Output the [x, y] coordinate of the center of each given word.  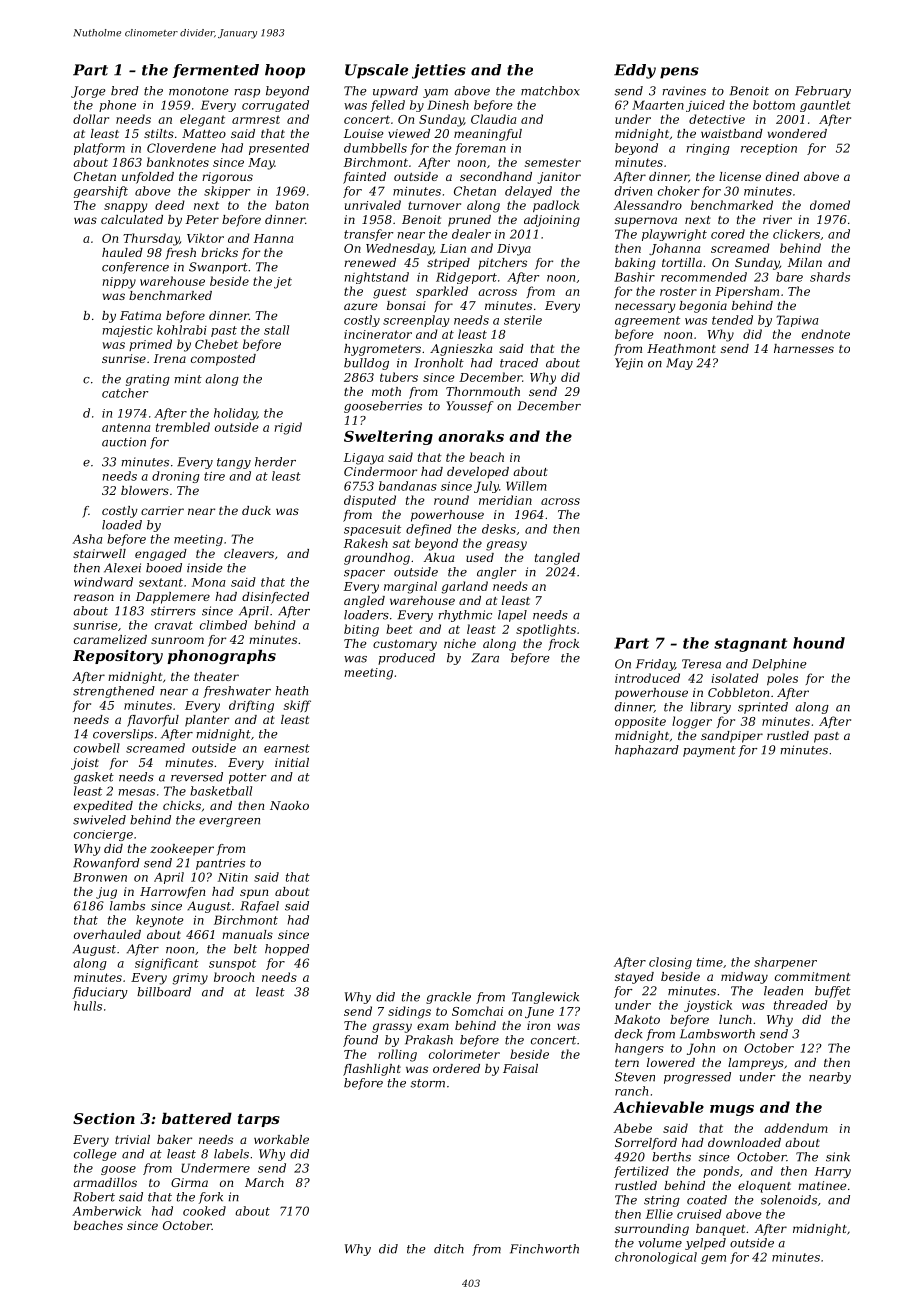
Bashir [634, 277]
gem [713, 1259]
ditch [449, 1249]
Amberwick [106, 1211]
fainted [364, 178]
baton [292, 205]
